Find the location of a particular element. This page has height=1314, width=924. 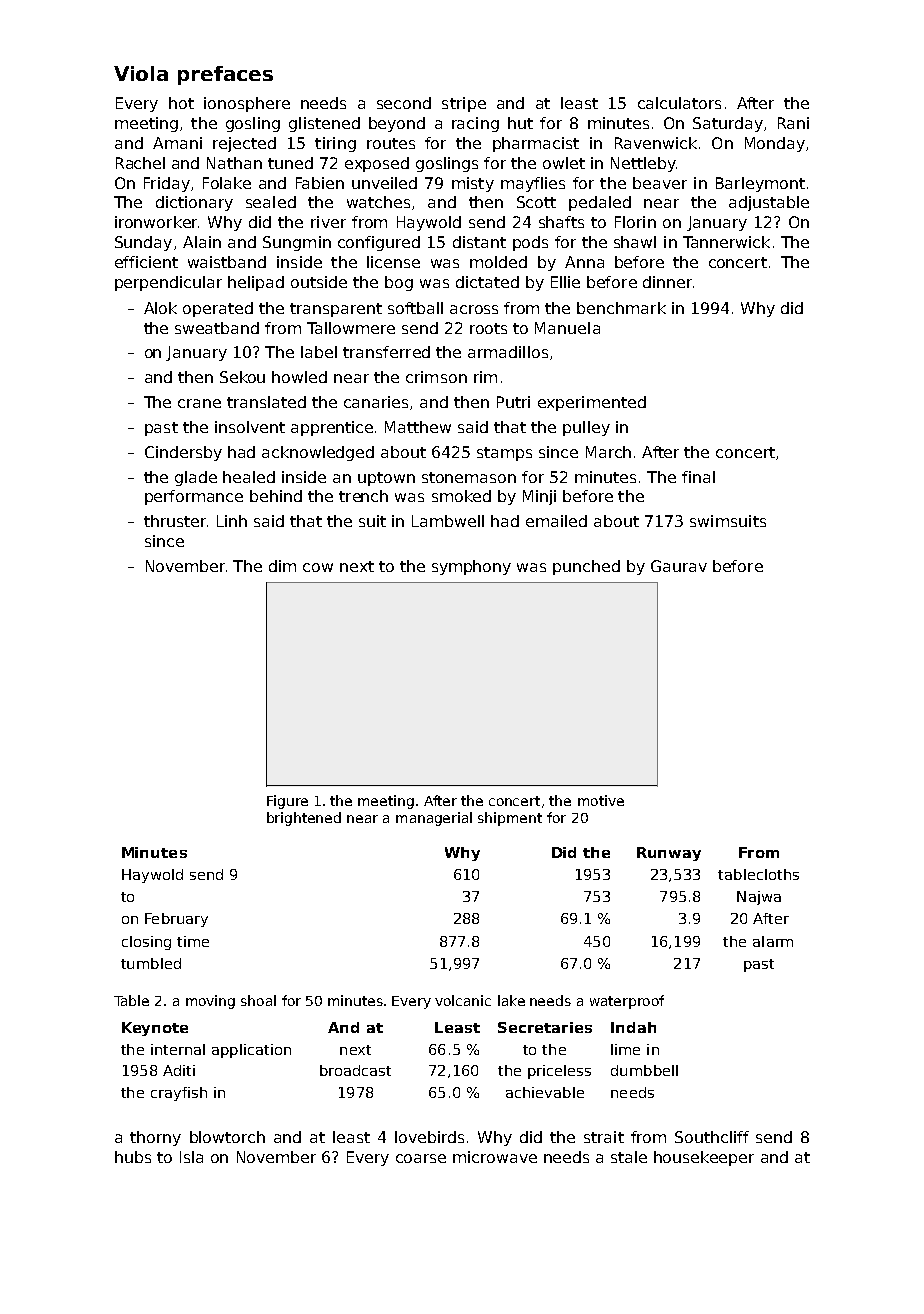

calculators is located at coordinates (679, 103).
